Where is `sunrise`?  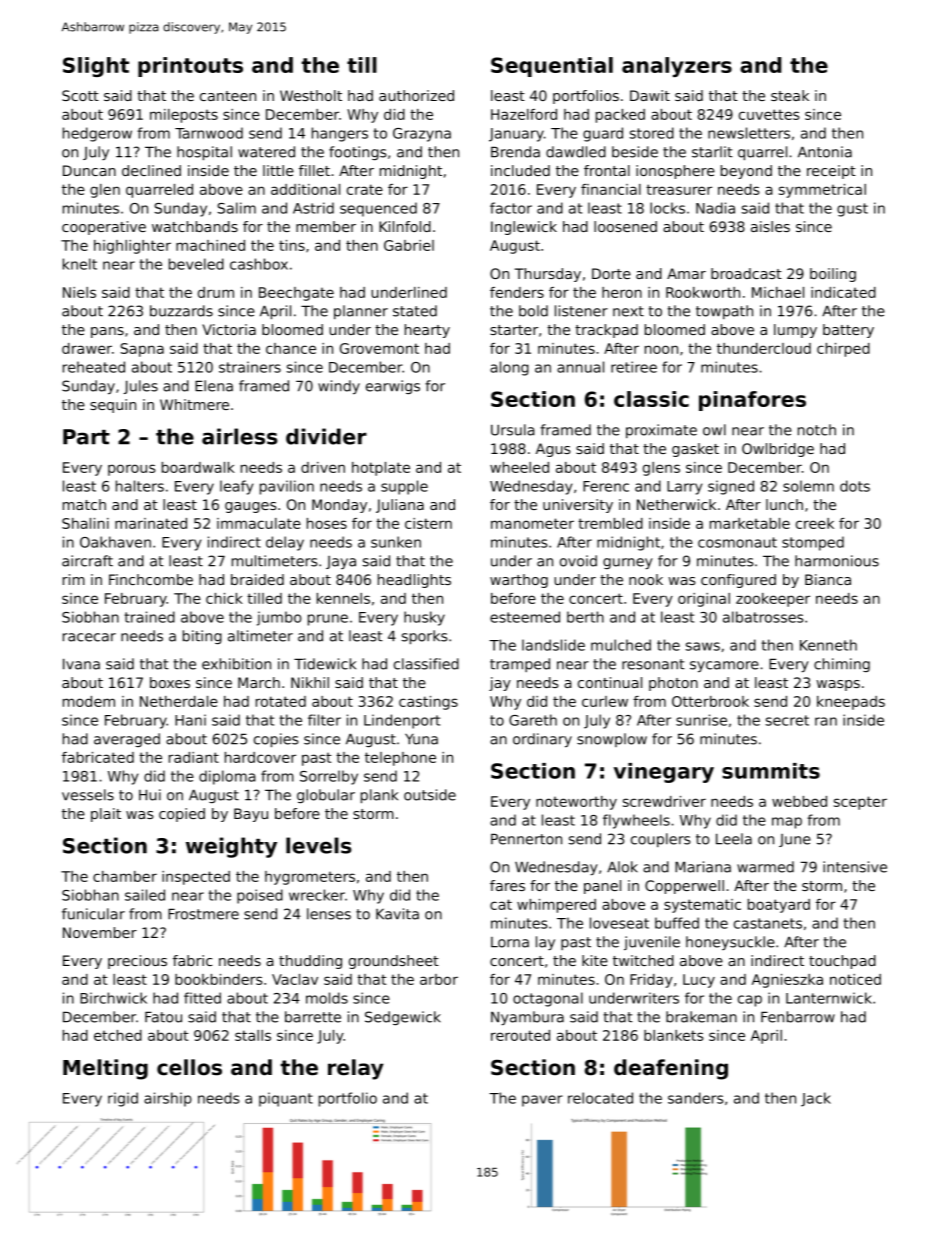 sunrise is located at coordinates (701, 720).
